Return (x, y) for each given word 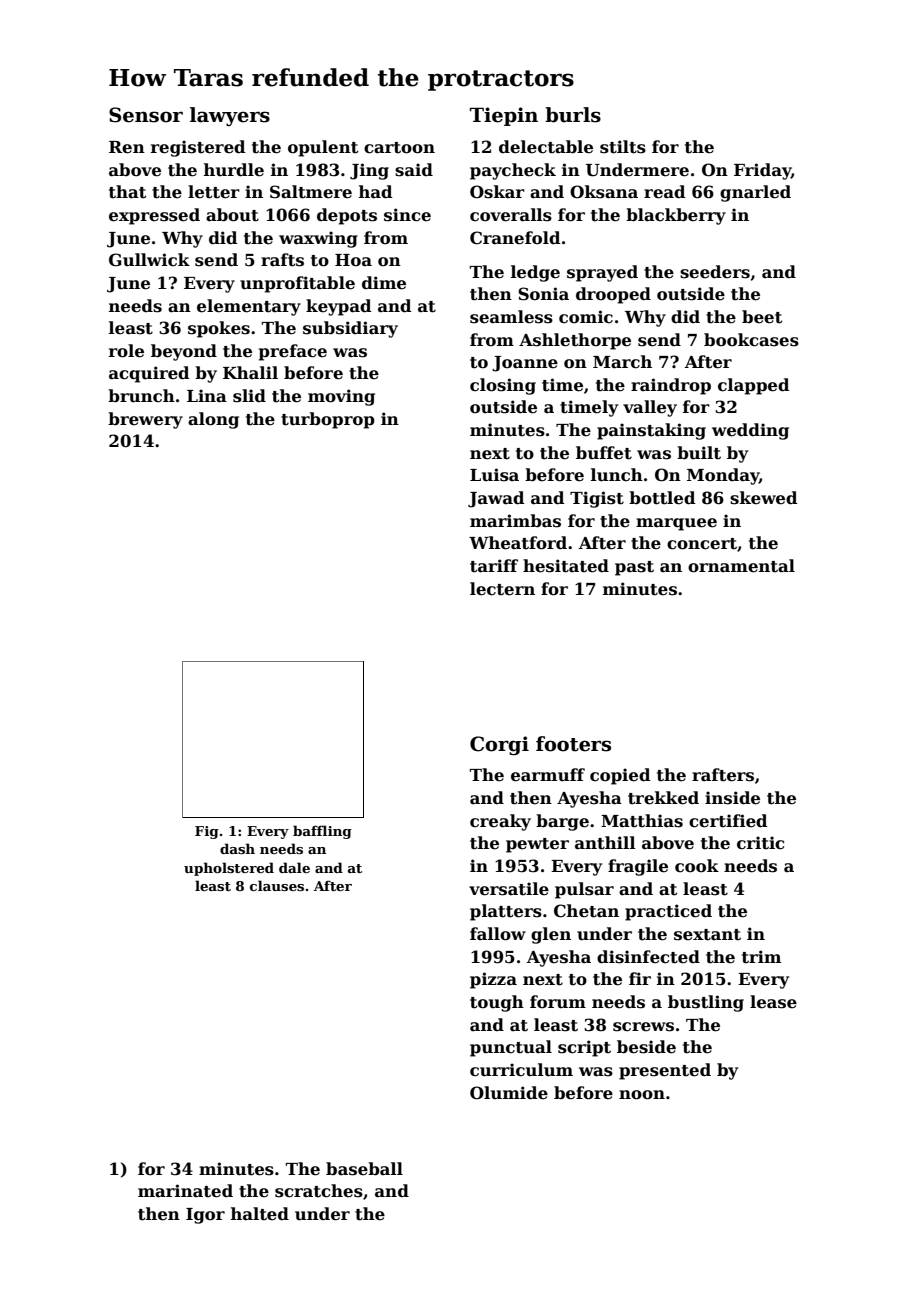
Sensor (146, 115)
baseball (364, 1169)
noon (642, 1095)
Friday (762, 171)
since (407, 215)
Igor (205, 1216)
